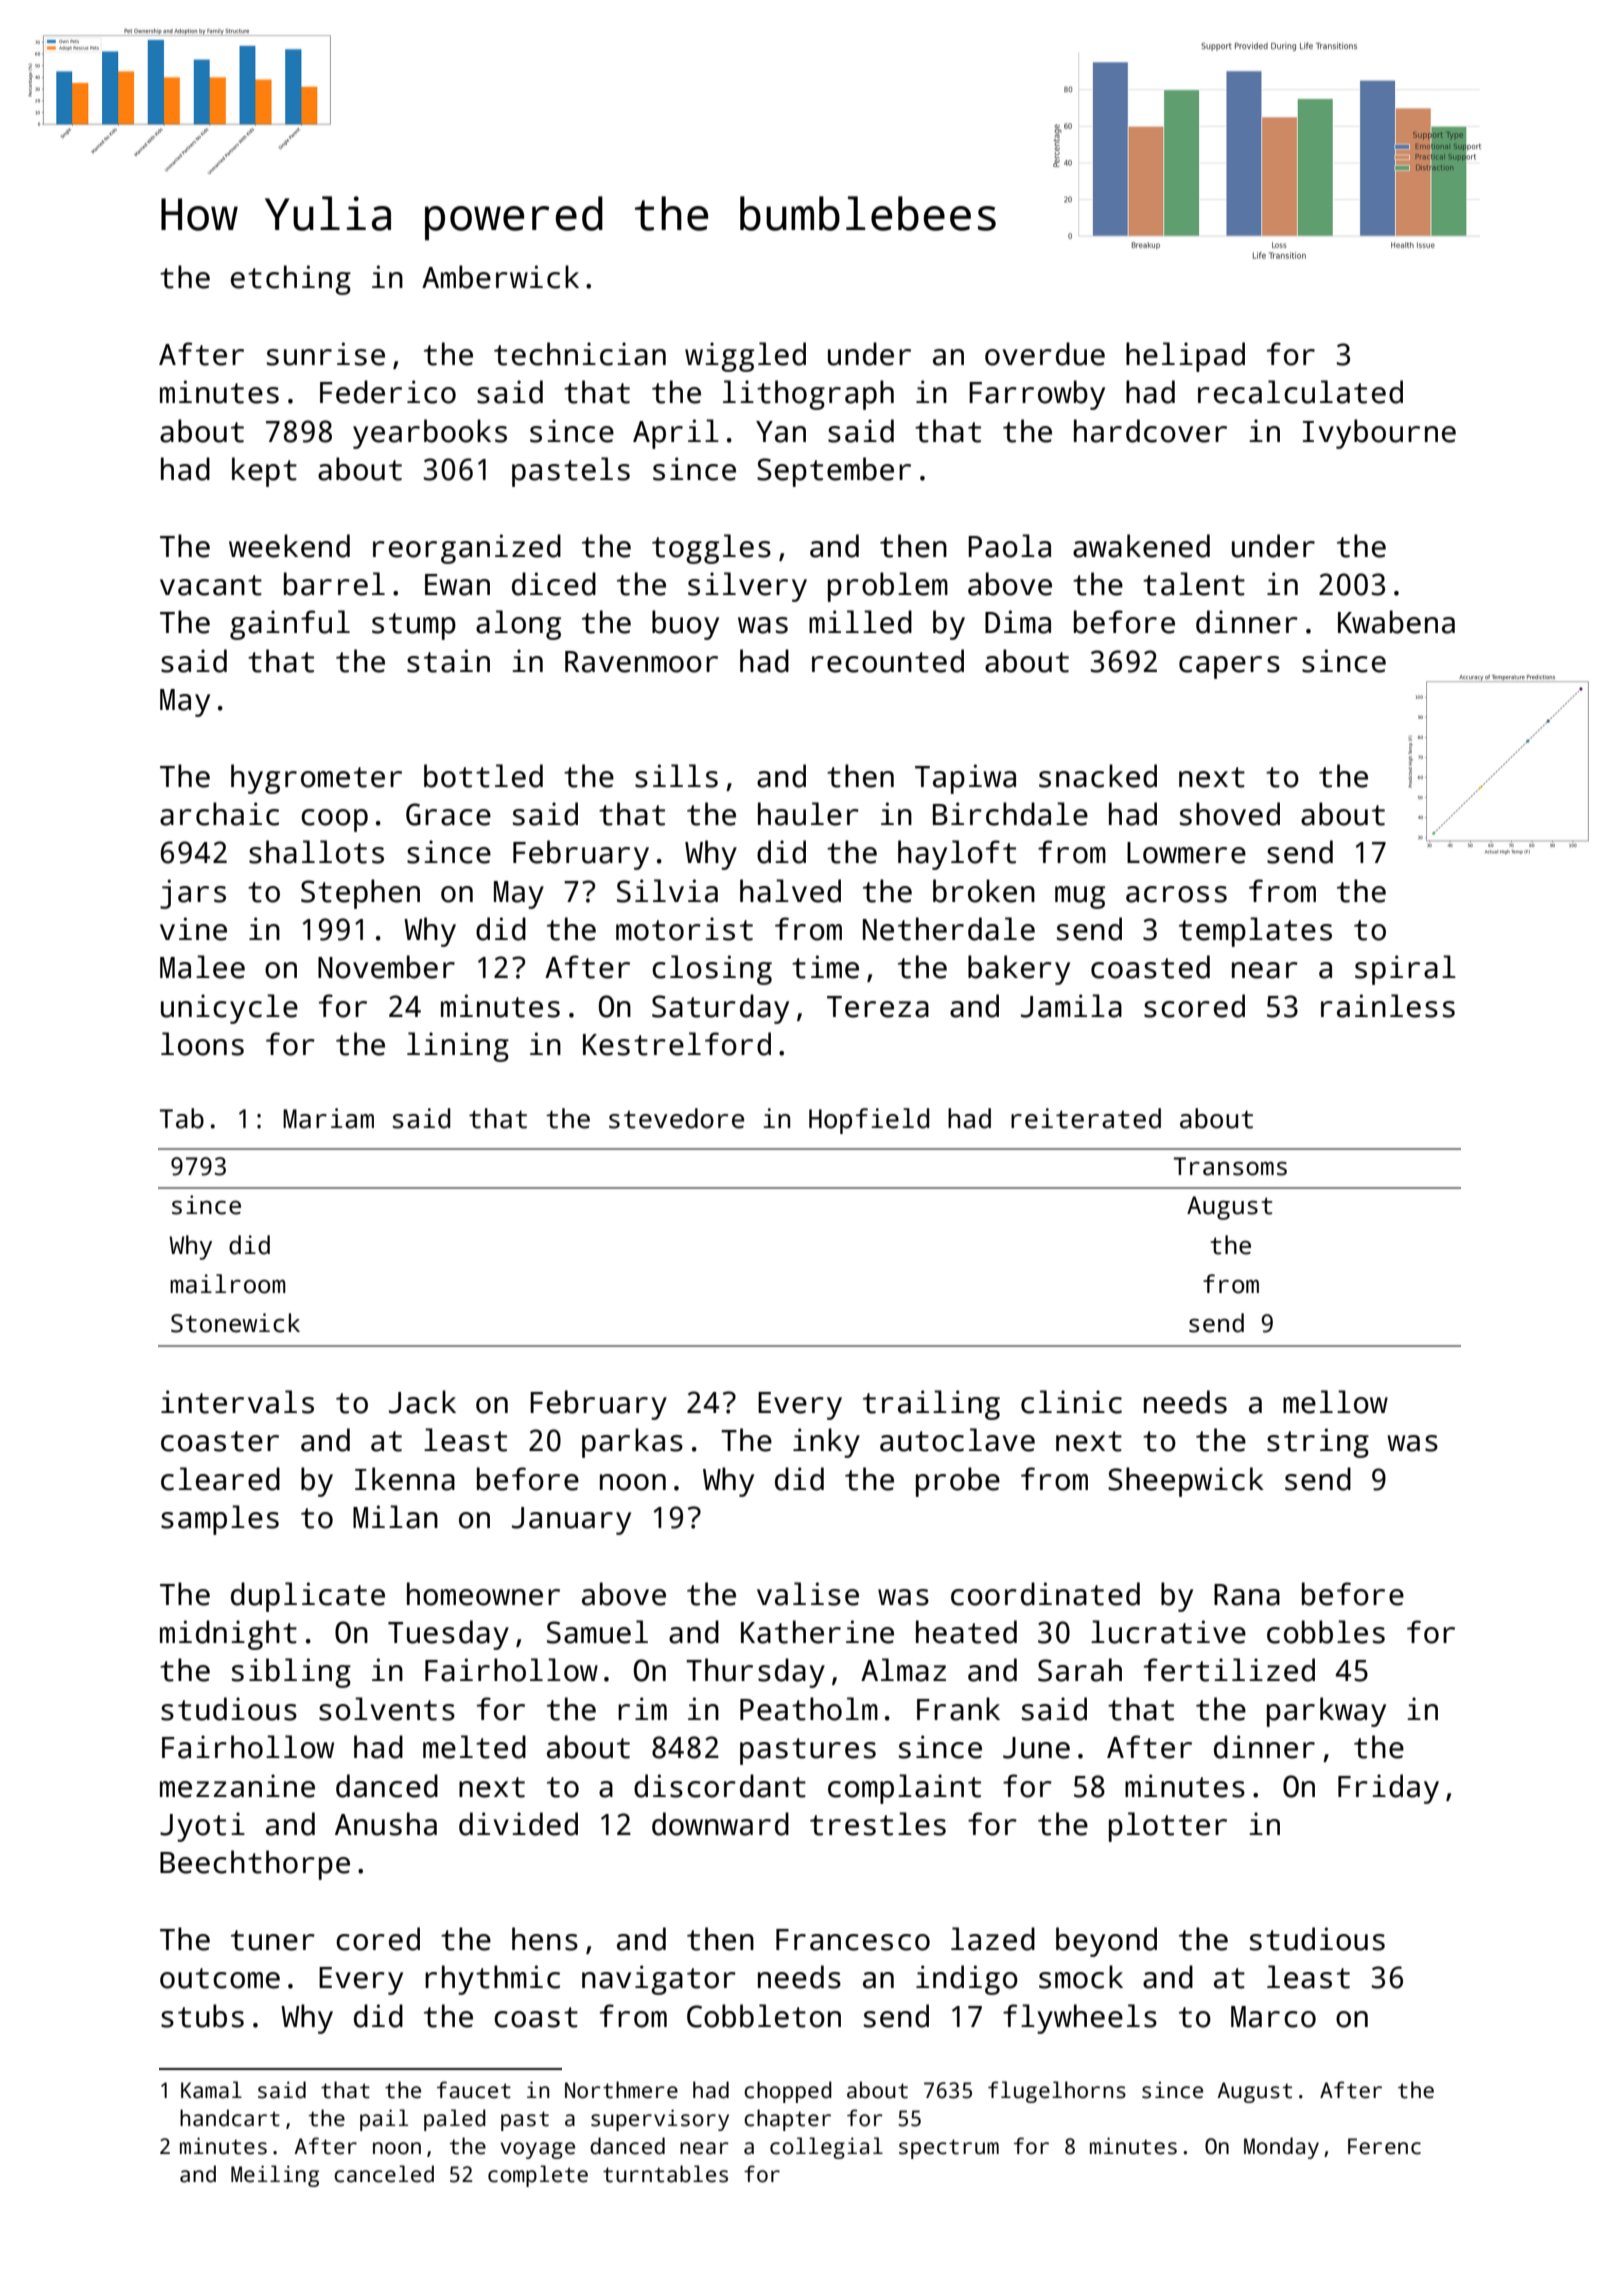  I want to click on Amberwick, so click(500, 277).
